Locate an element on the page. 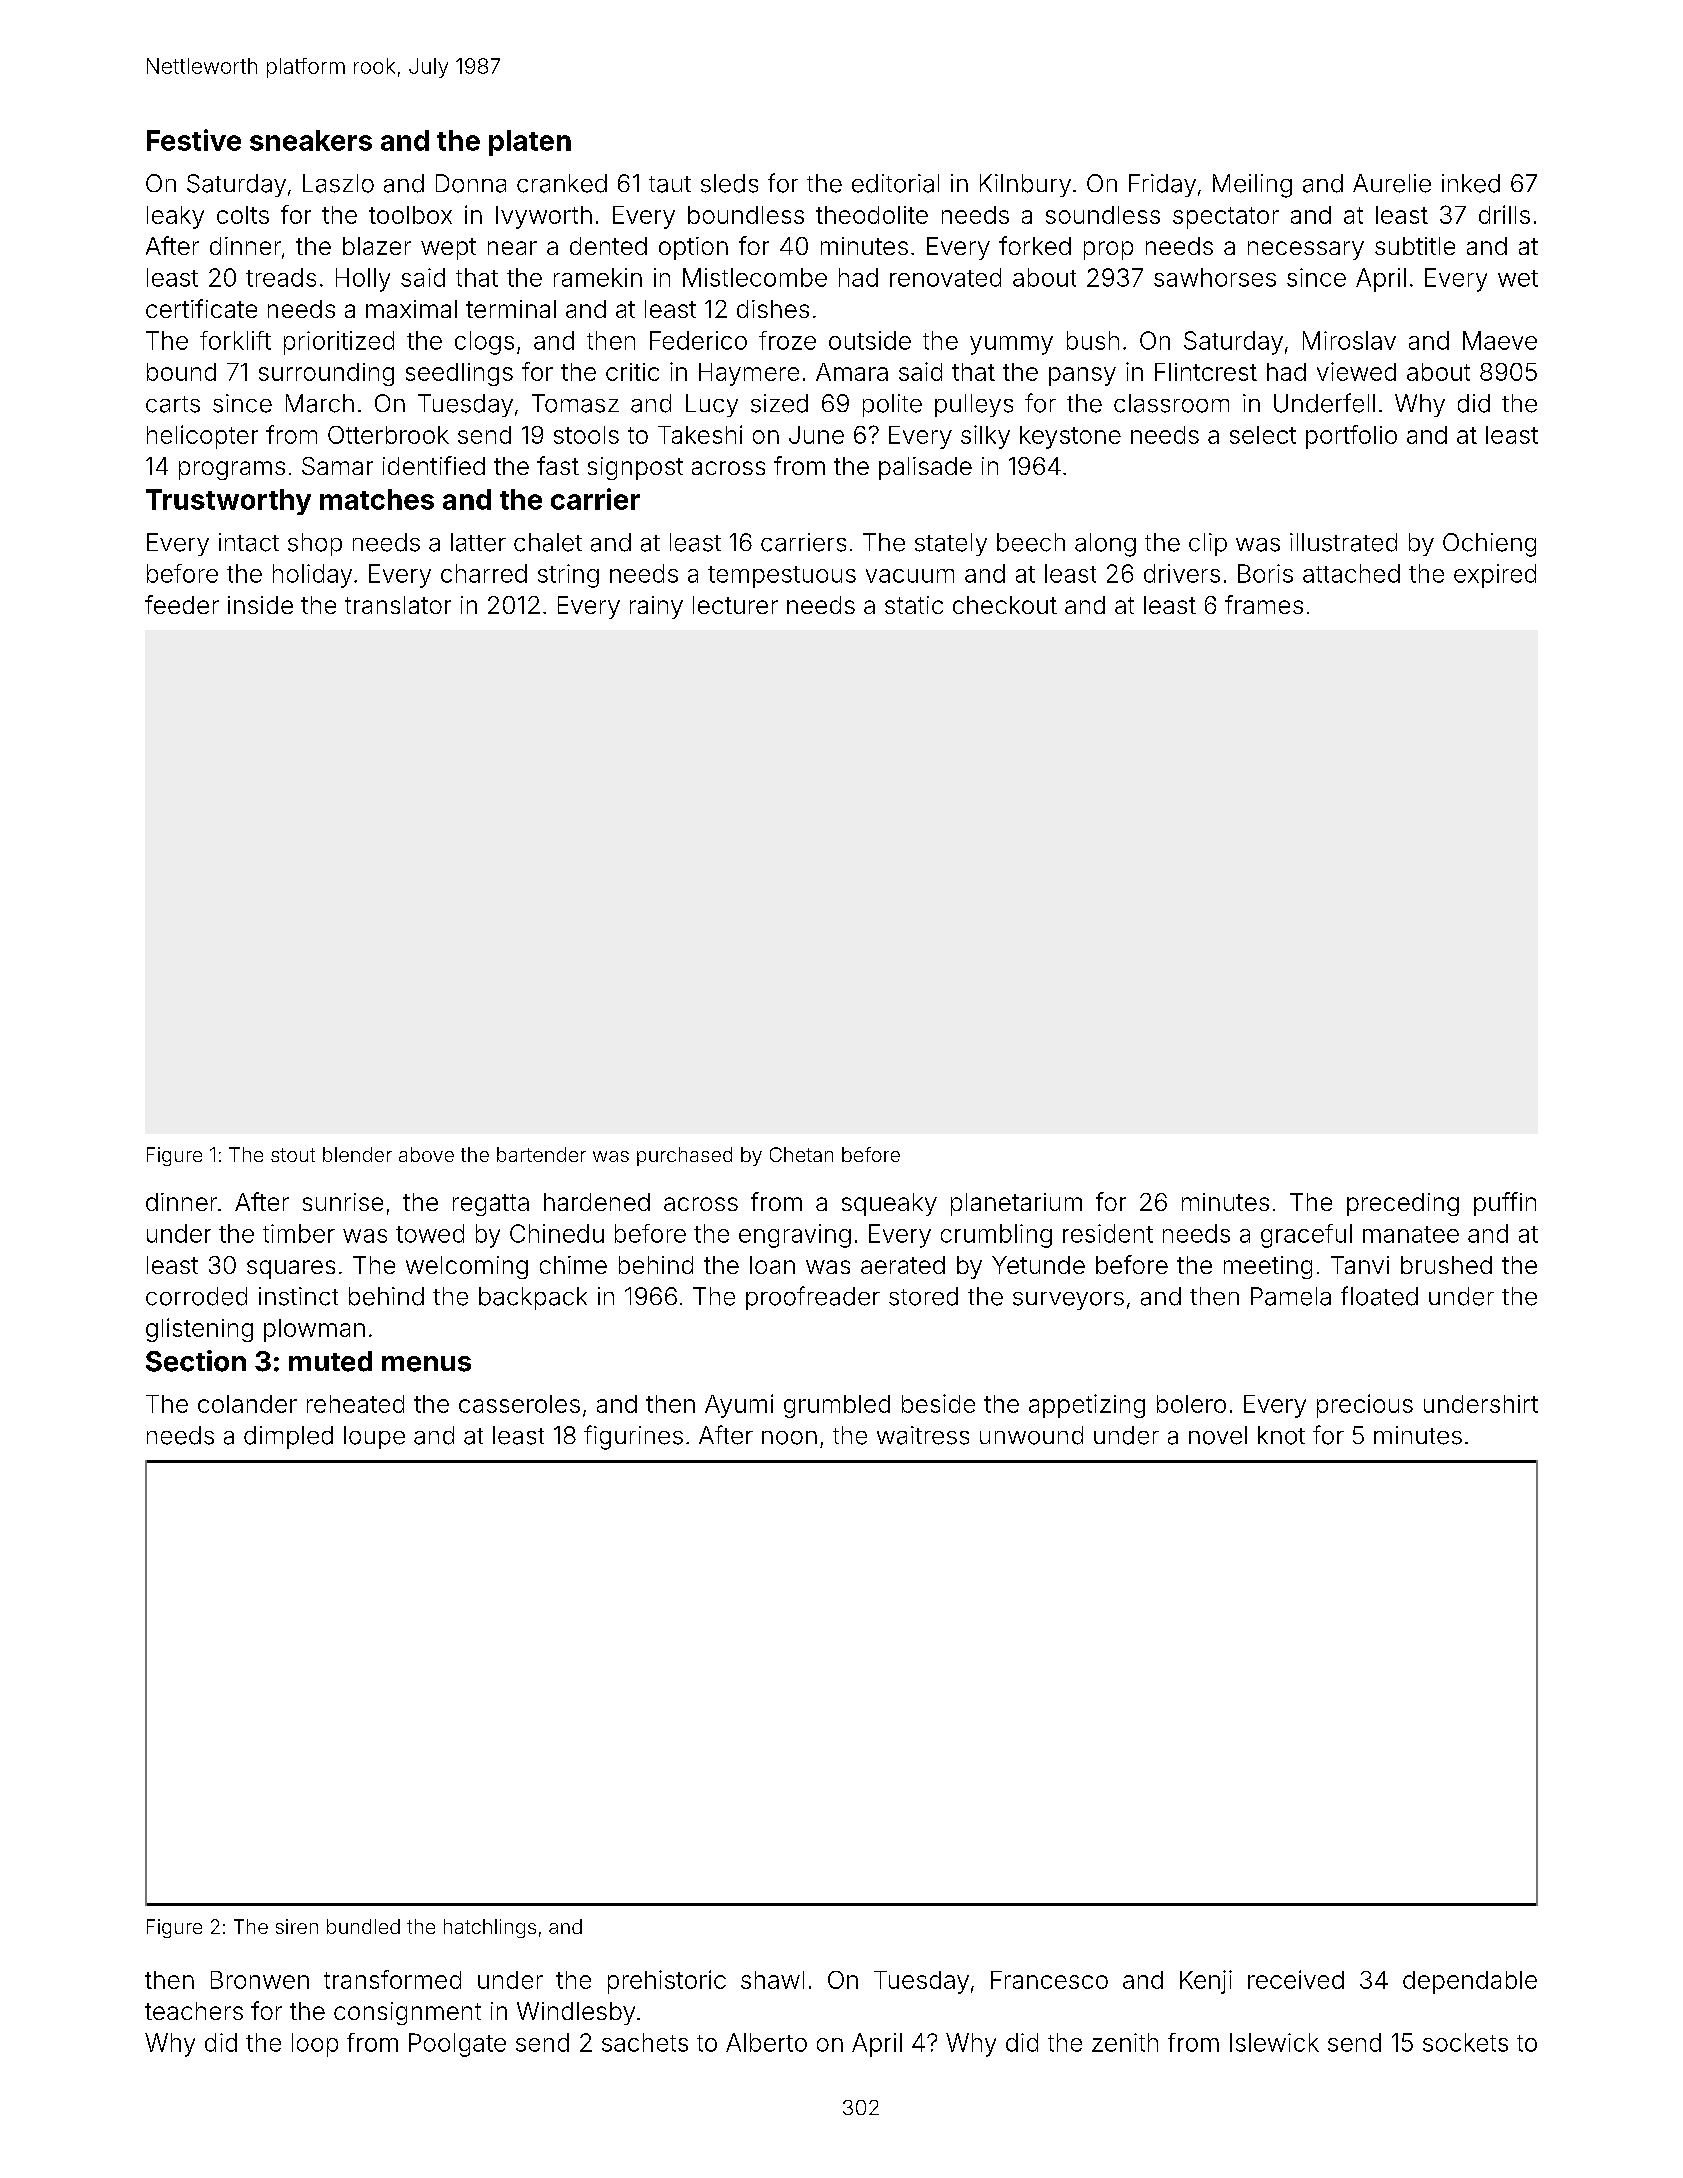 Image resolution: width=1683 pixels, height=2178 pixels. Friday is located at coordinates (1162, 185).
